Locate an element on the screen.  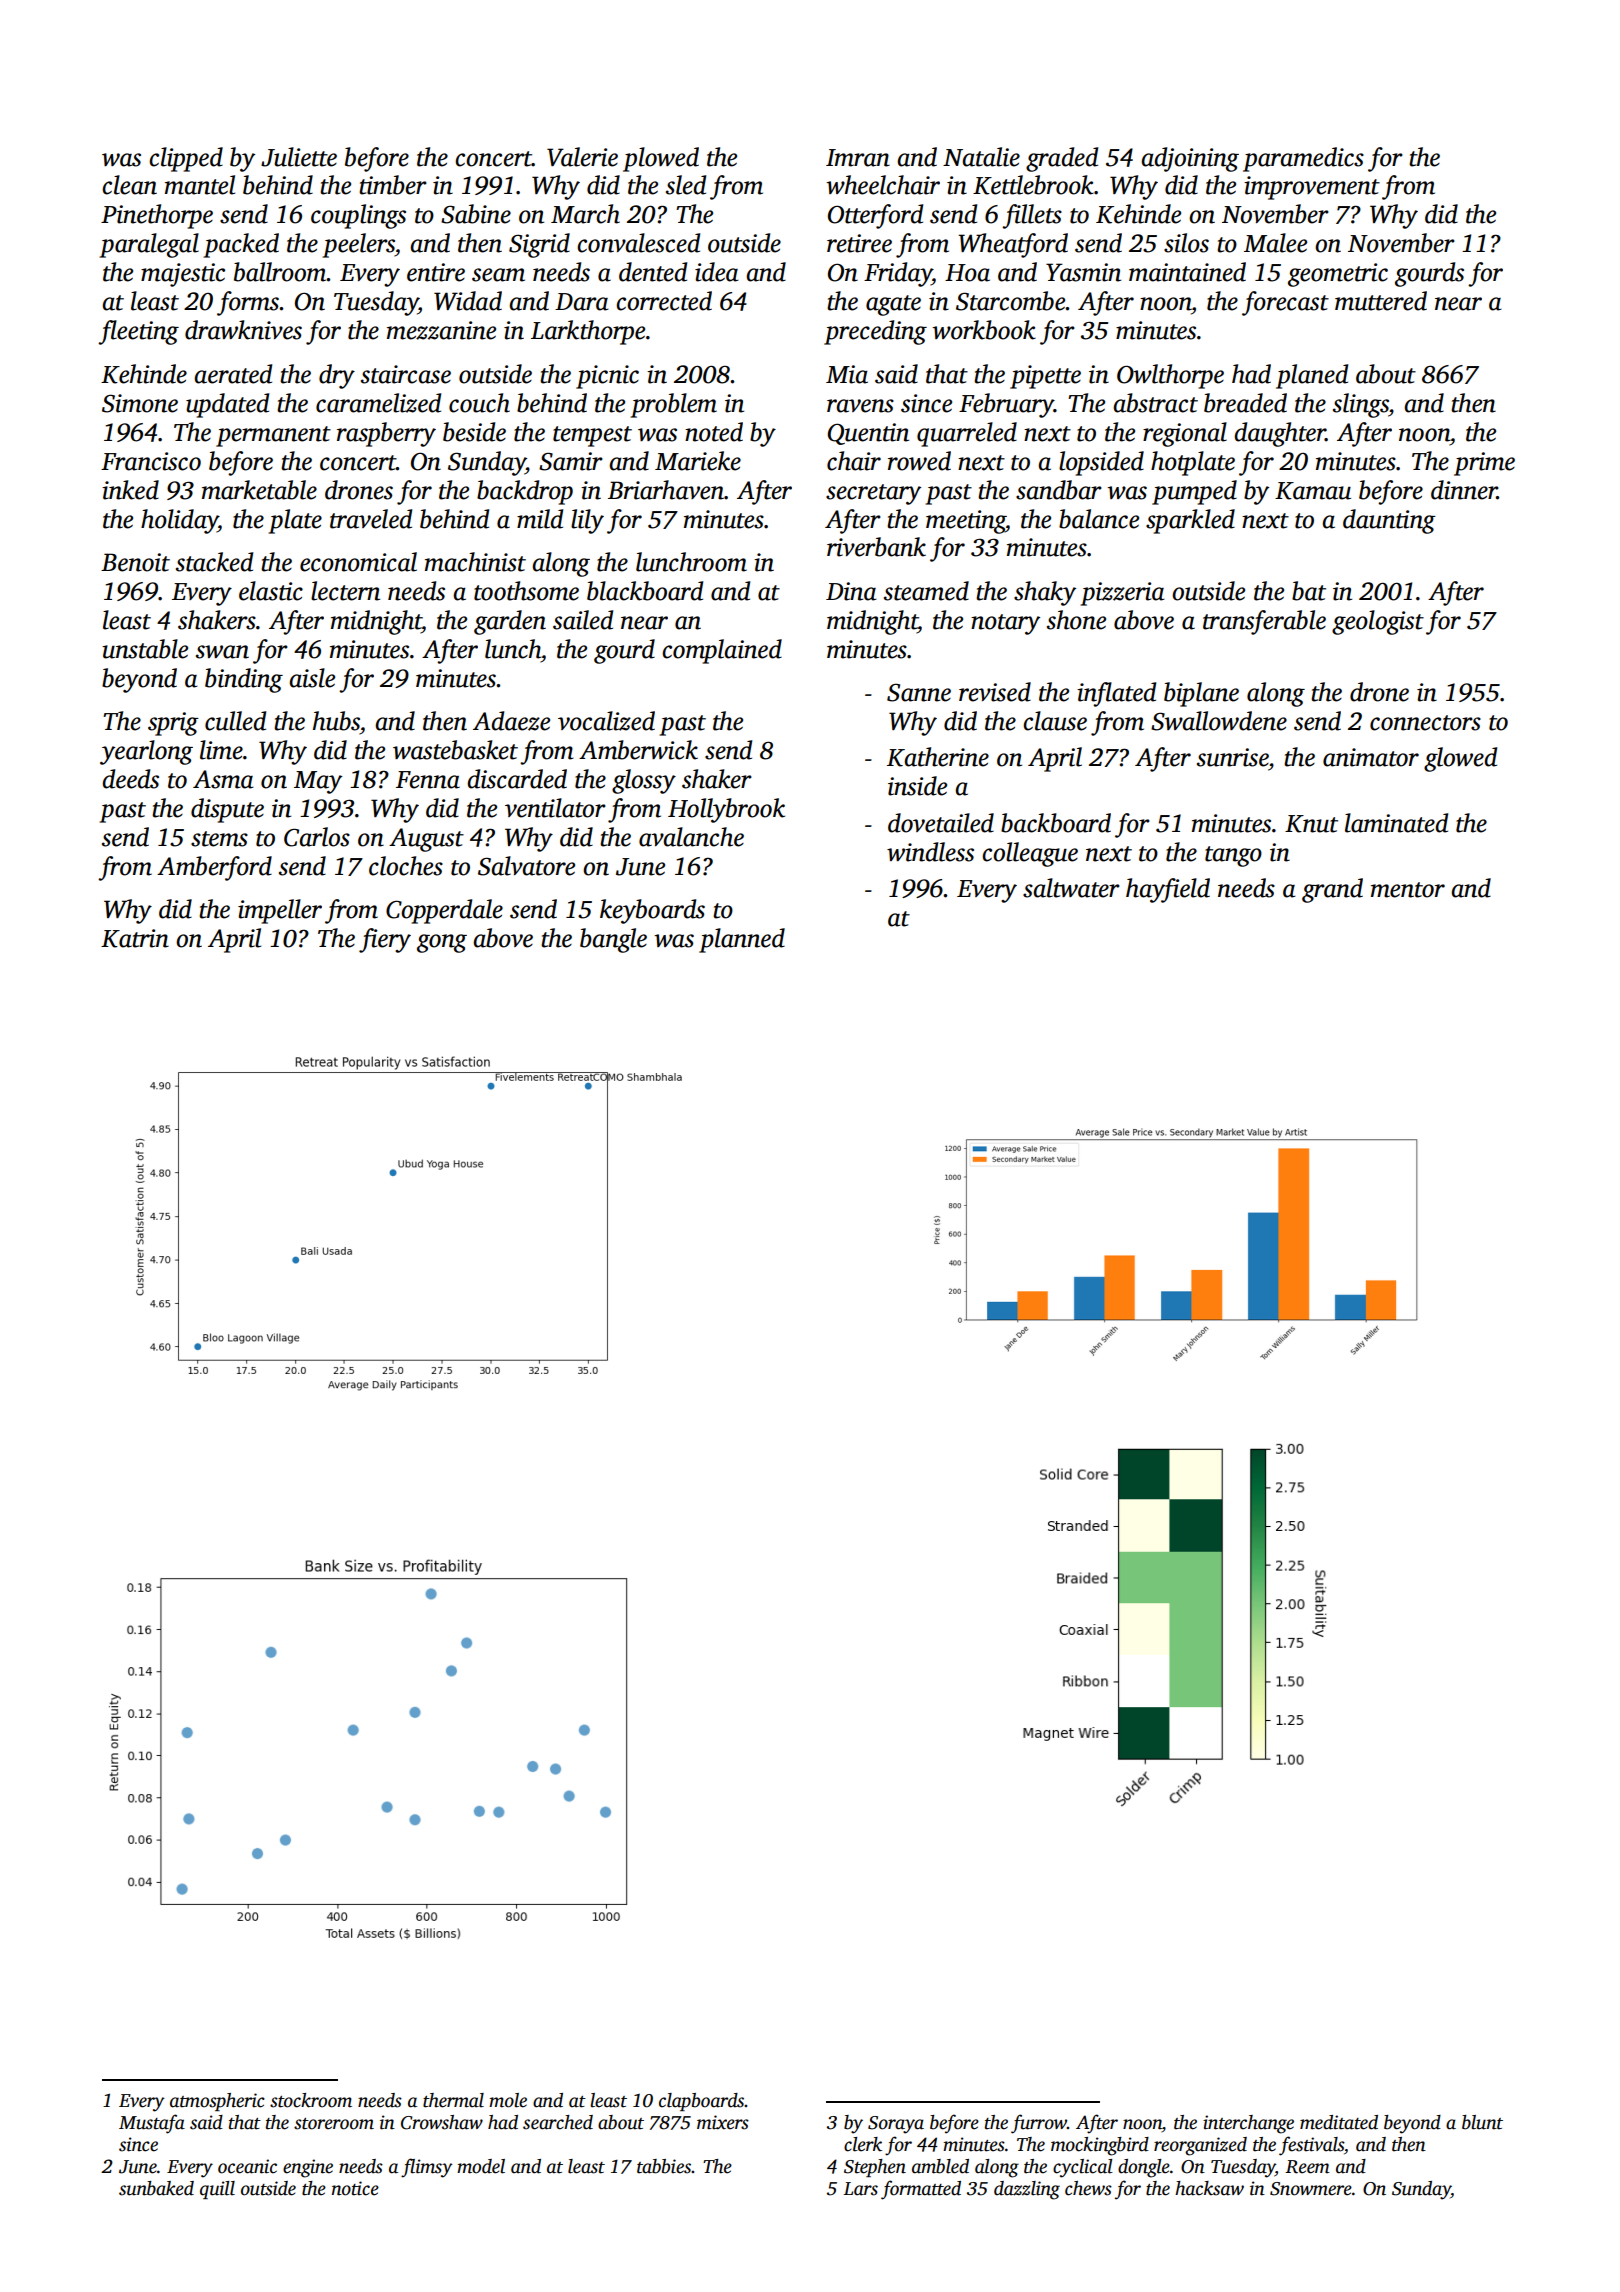
preceding is located at coordinates (875, 332).
